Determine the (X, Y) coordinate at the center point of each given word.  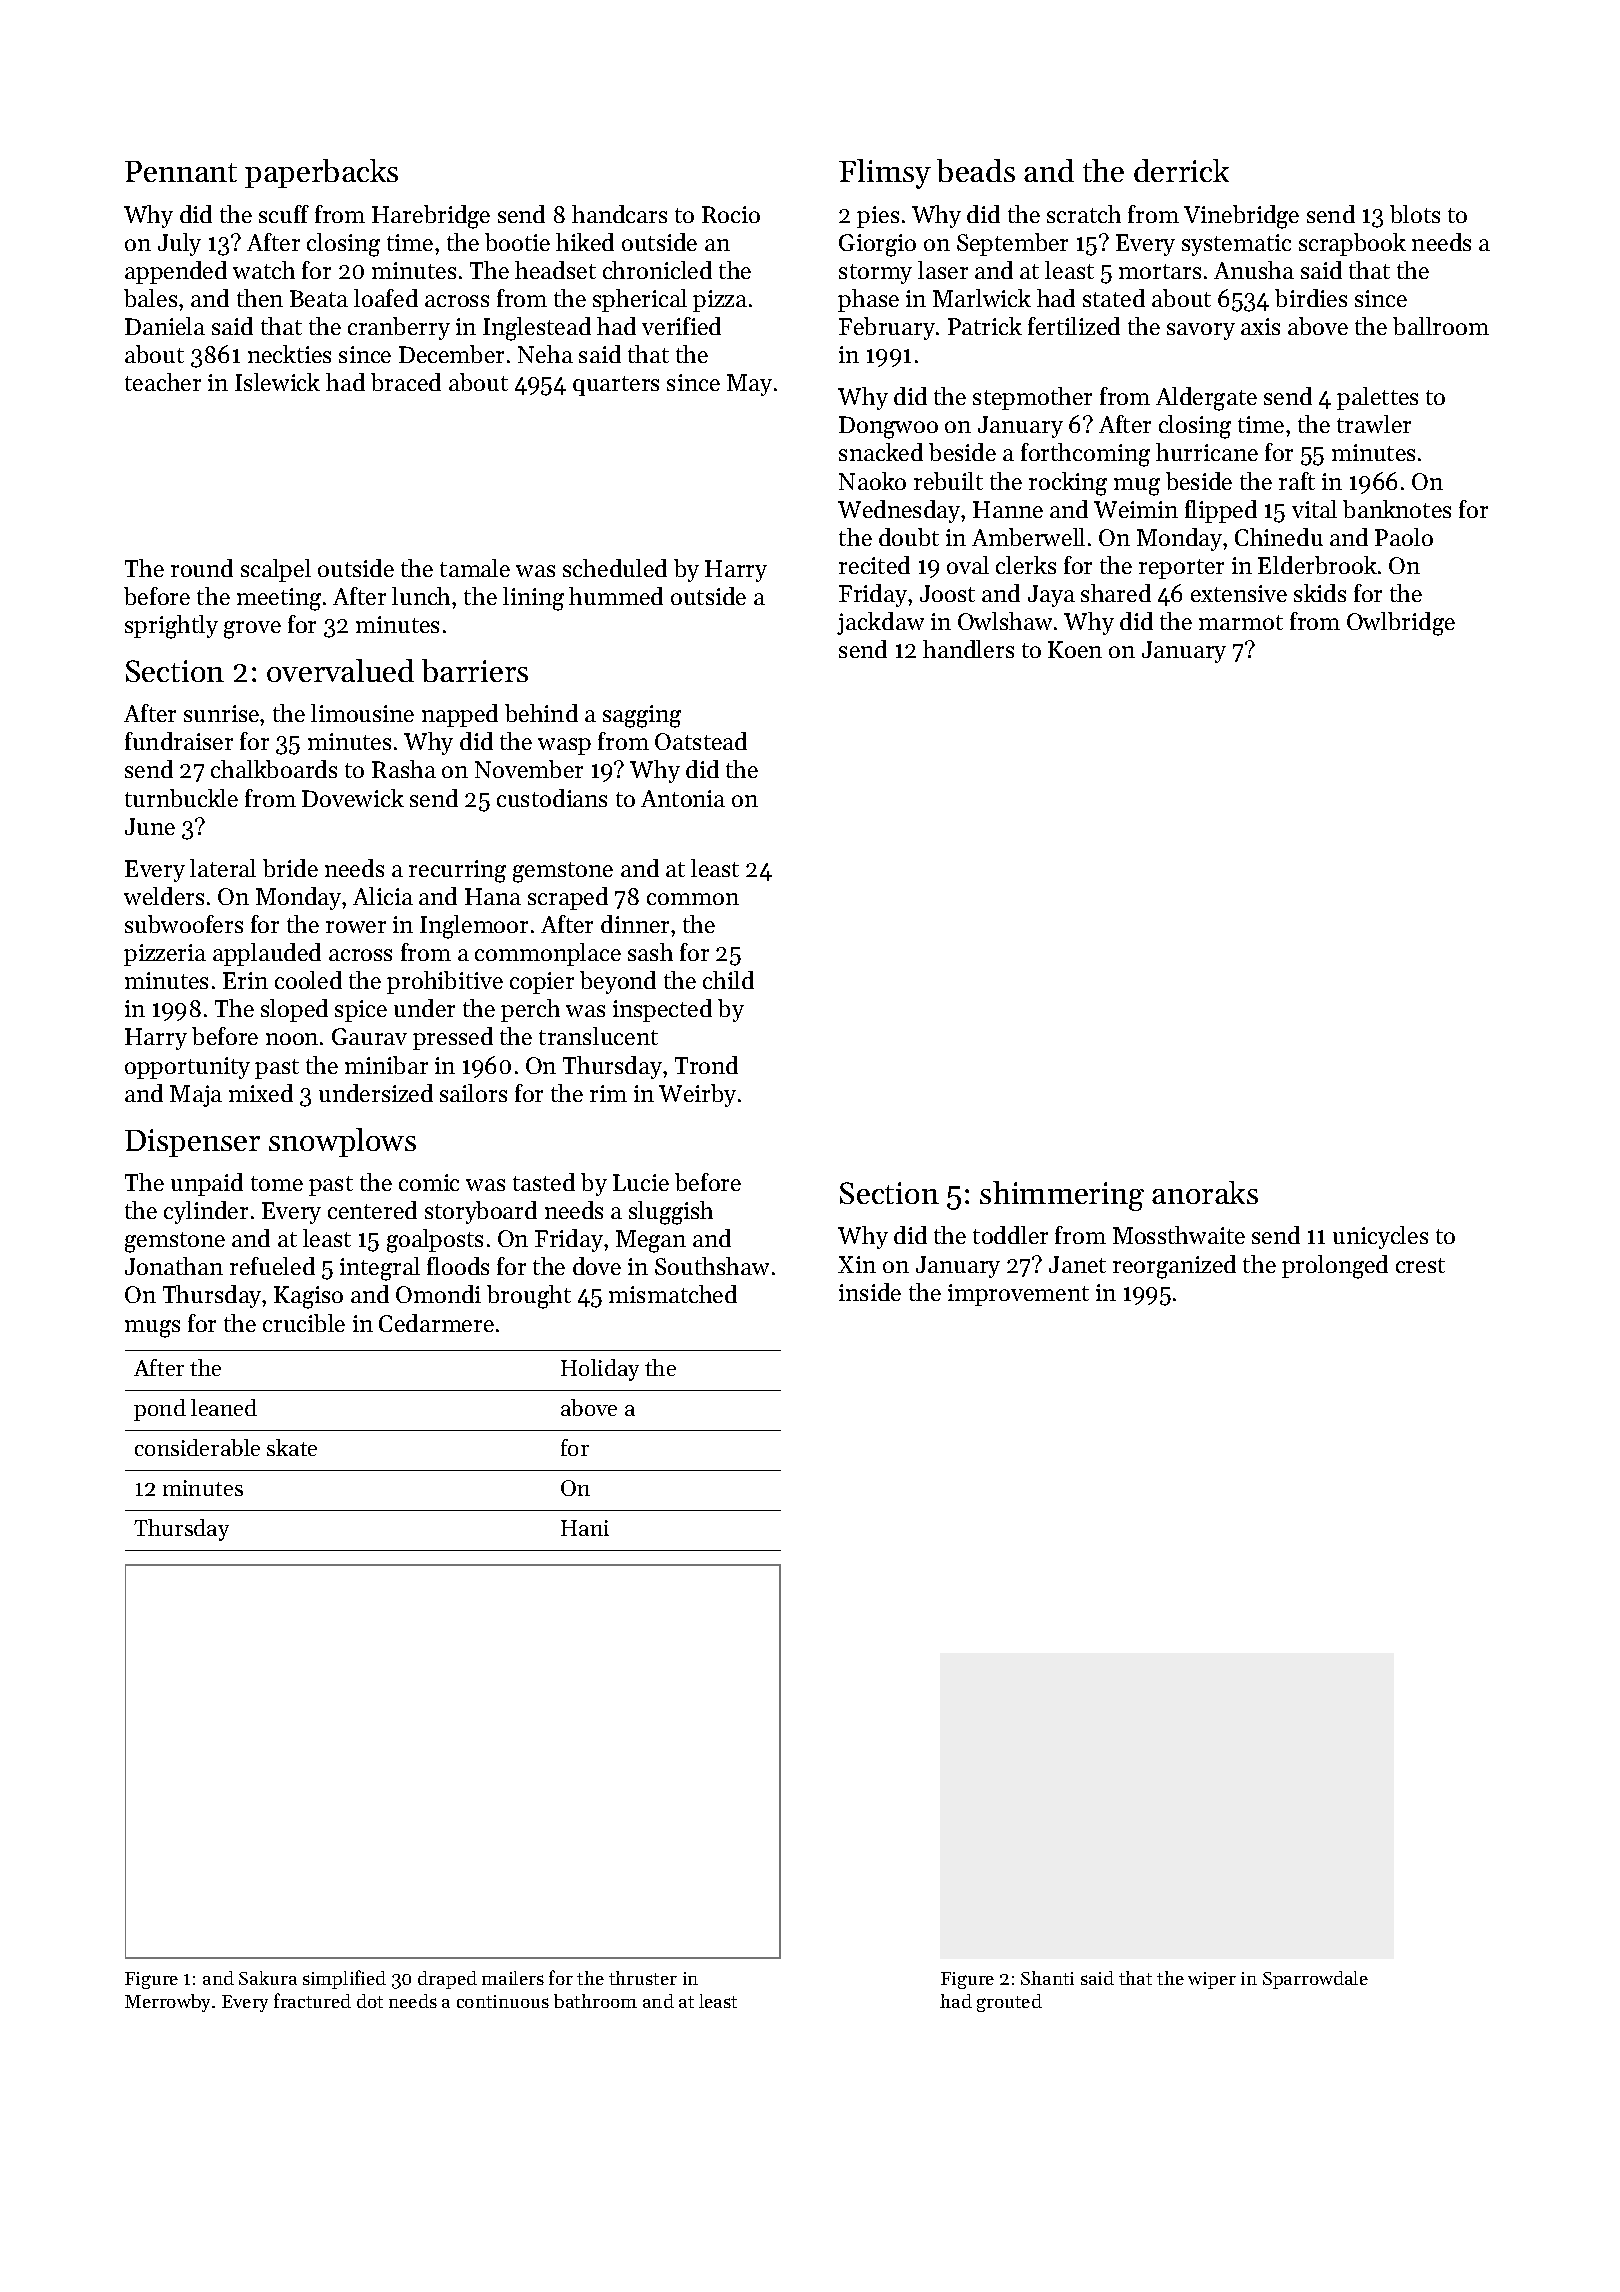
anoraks (1205, 1192)
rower (356, 927)
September (1012, 244)
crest (1420, 1265)
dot (370, 2001)
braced (406, 382)
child (728, 980)
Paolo (1404, 537)
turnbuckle (181, 798)
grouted (1009, 2003)
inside (870, 1292)
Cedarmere (436, 1323)
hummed (616, 596)
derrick (1181, 170)
